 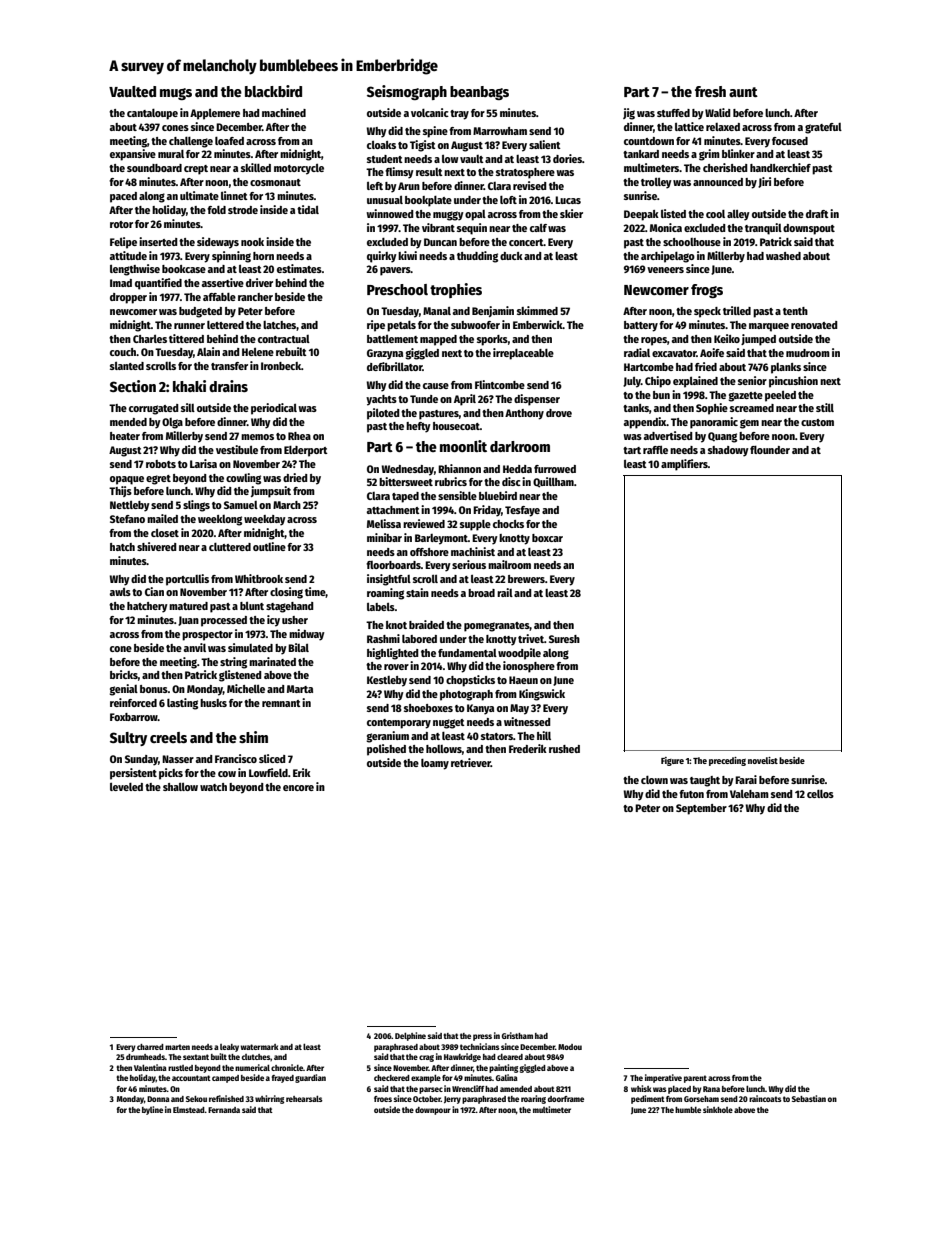 I want to click on downpour, so click(x=433, y=1111).
